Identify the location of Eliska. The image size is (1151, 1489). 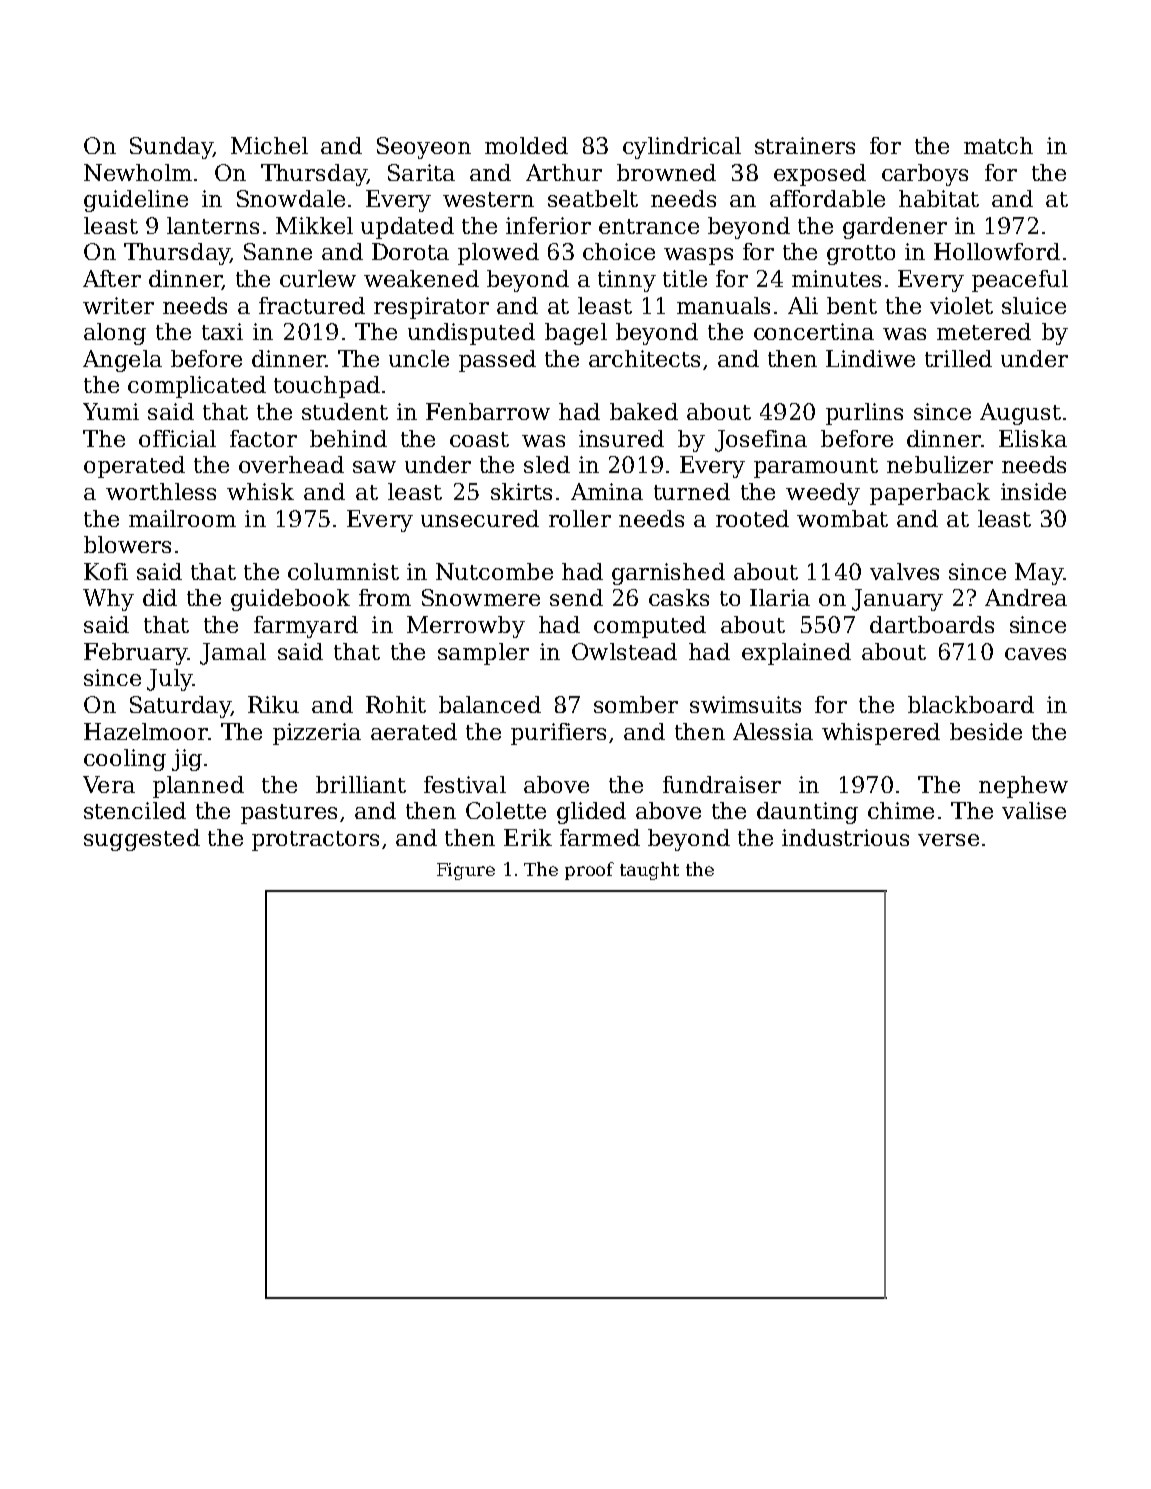
(1033, 438).
